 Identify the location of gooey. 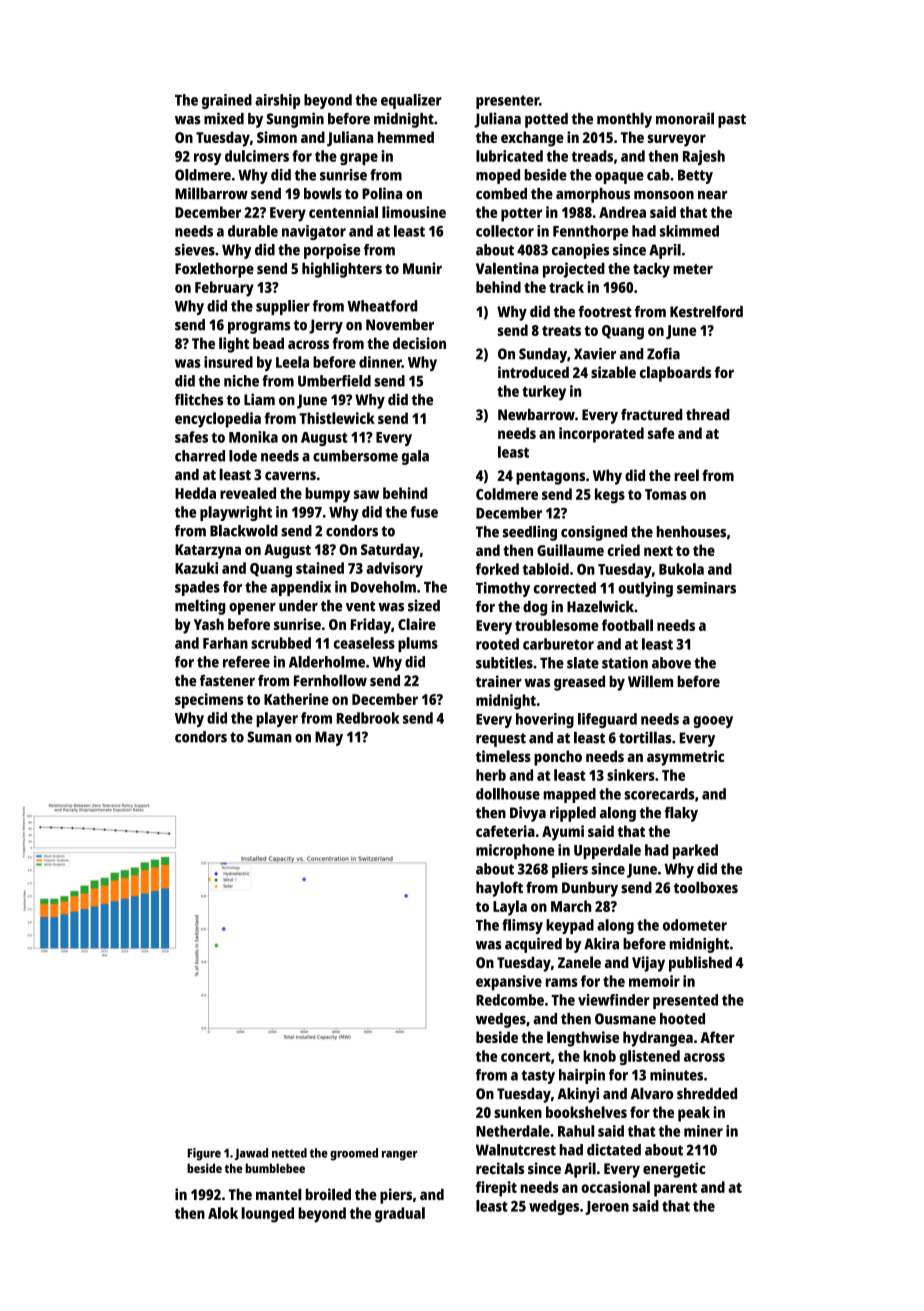
(713, 722).
